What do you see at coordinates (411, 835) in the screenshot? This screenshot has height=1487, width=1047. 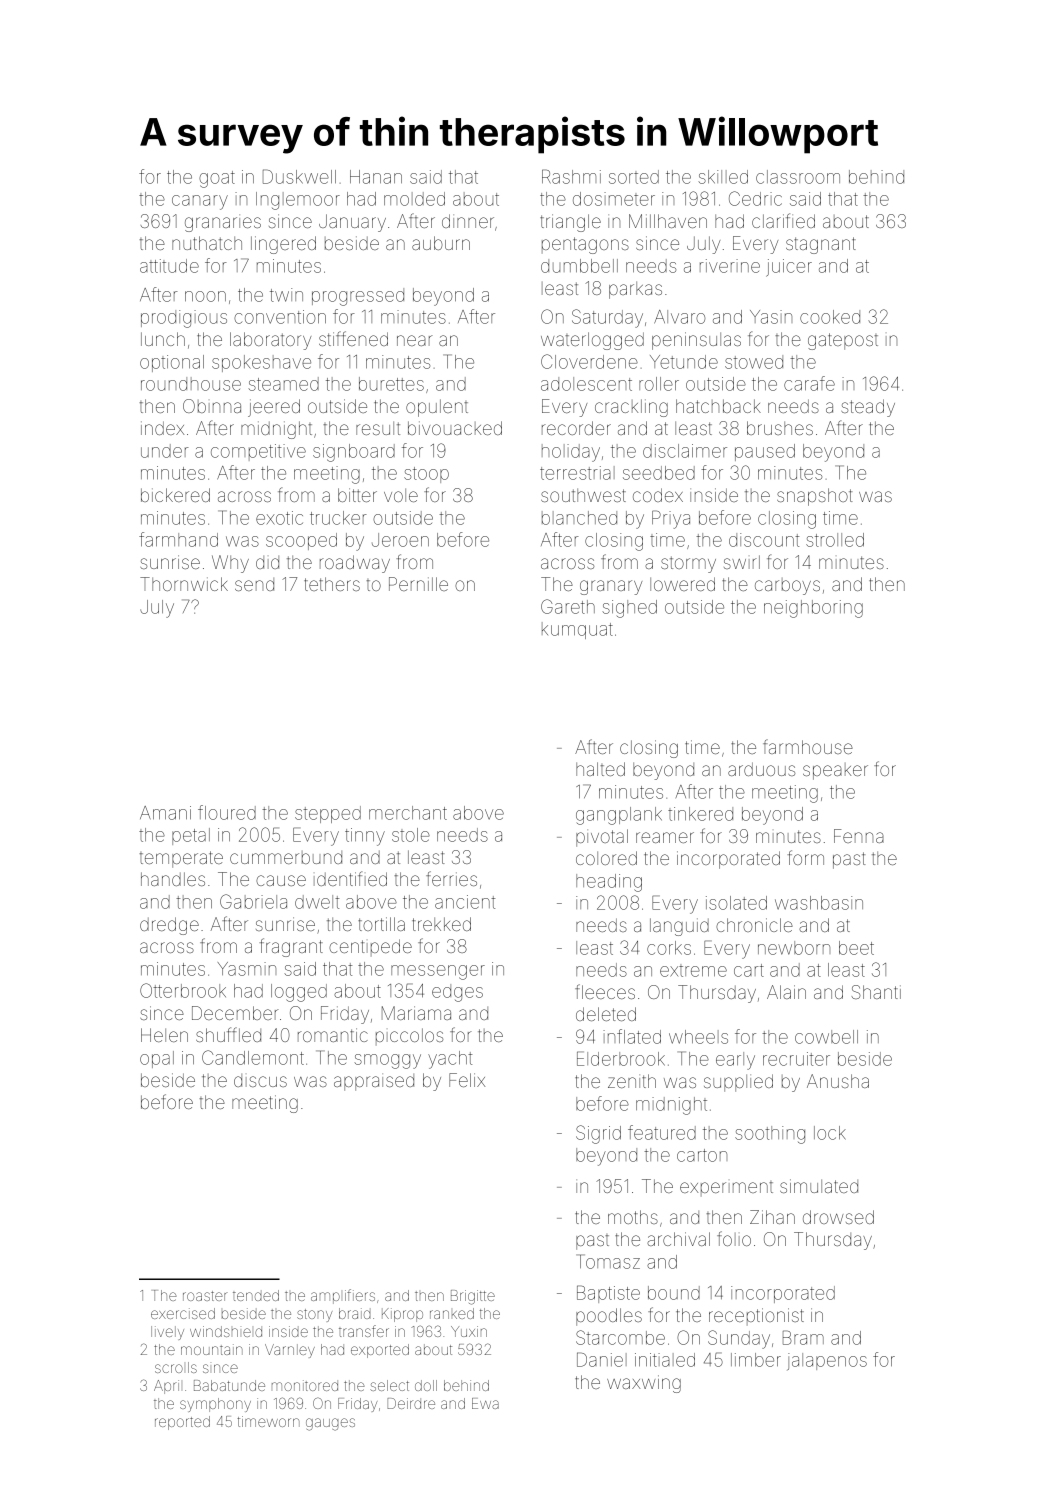 I see `stole` at bounding box center [411, 835].
